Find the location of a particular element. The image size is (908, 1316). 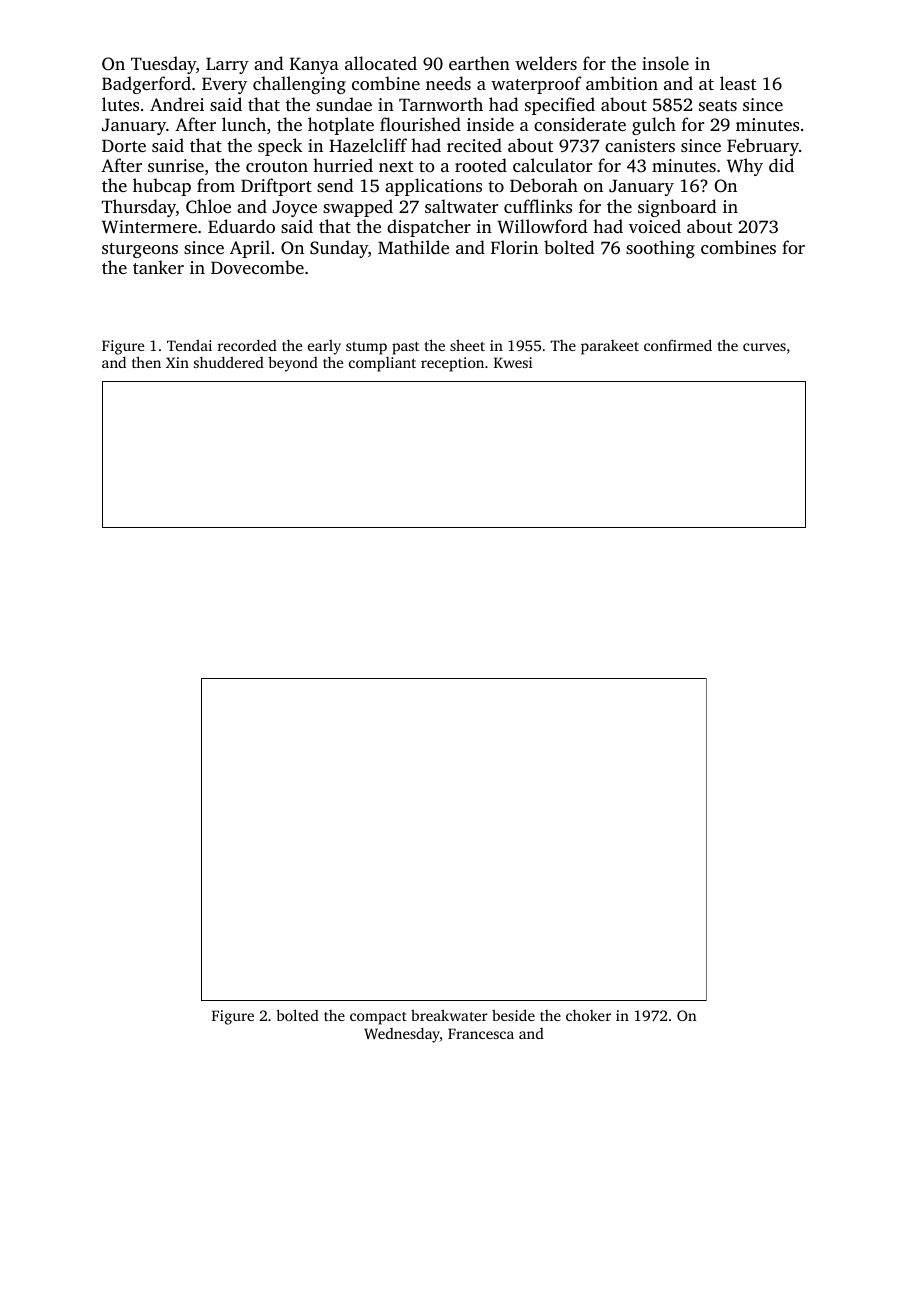

Kwesi is located at coordinates (513, 362).
